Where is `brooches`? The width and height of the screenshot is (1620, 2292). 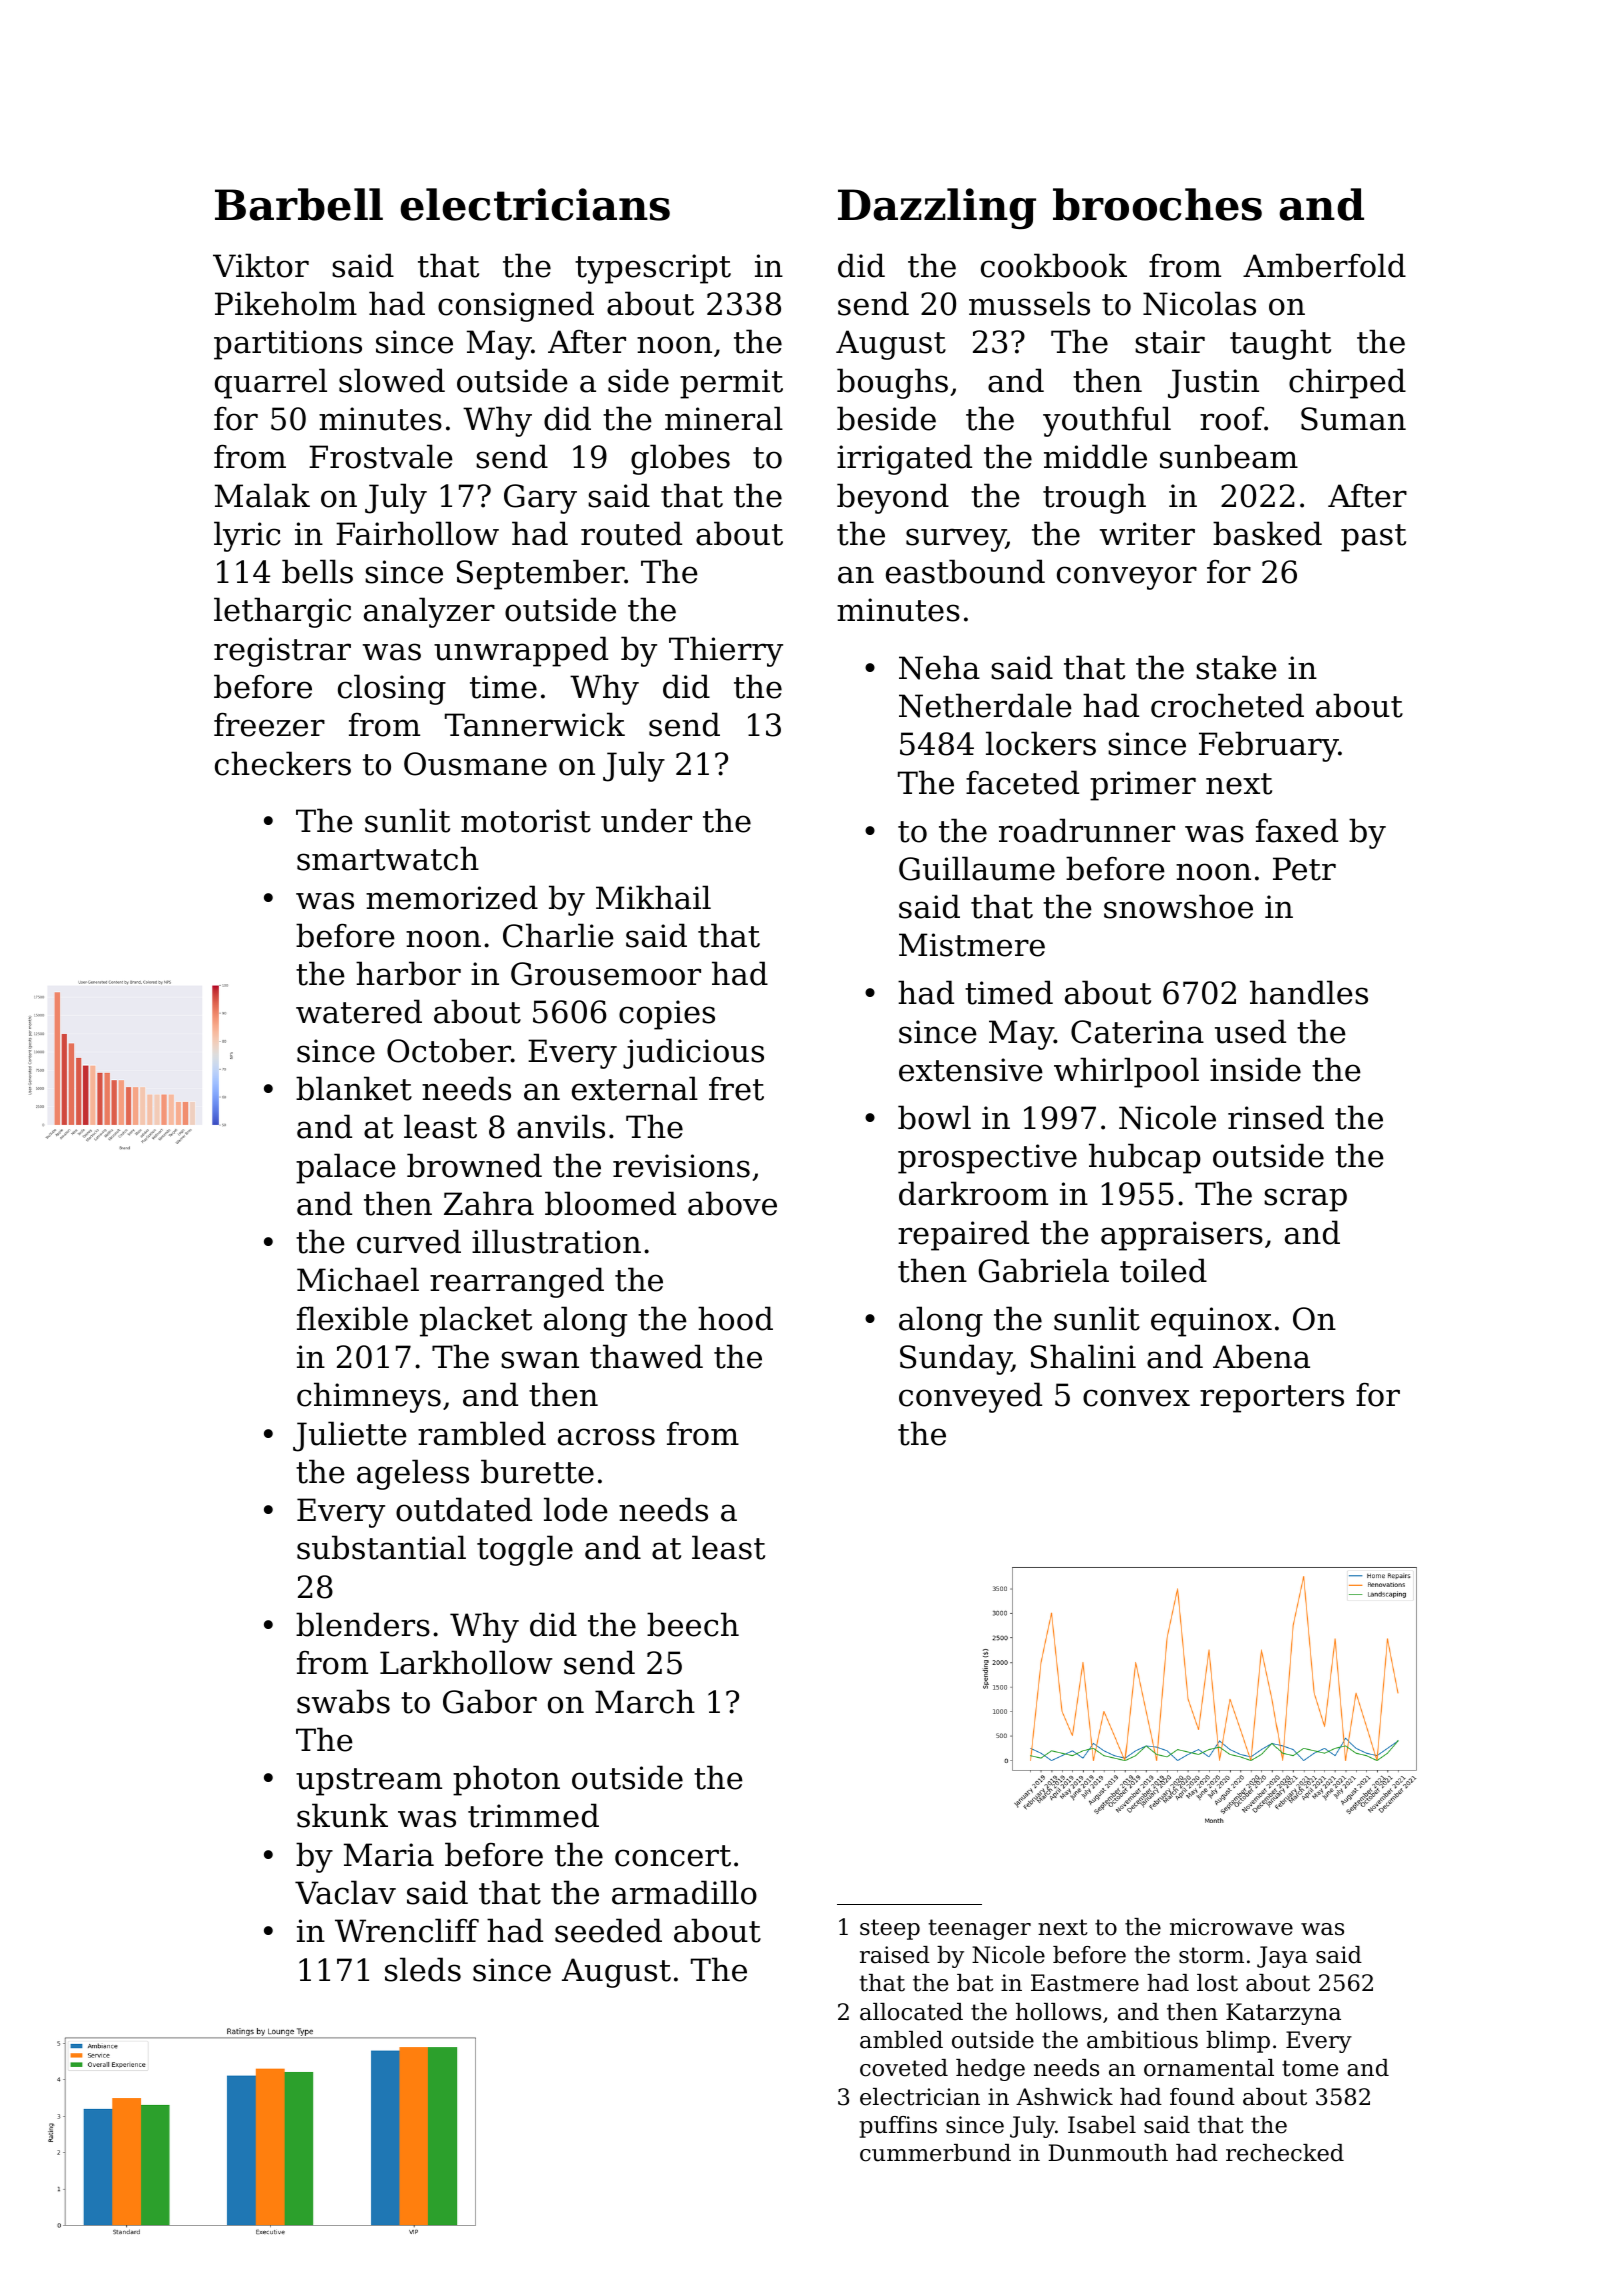
brooches is located at coordinates (1157, 204).
